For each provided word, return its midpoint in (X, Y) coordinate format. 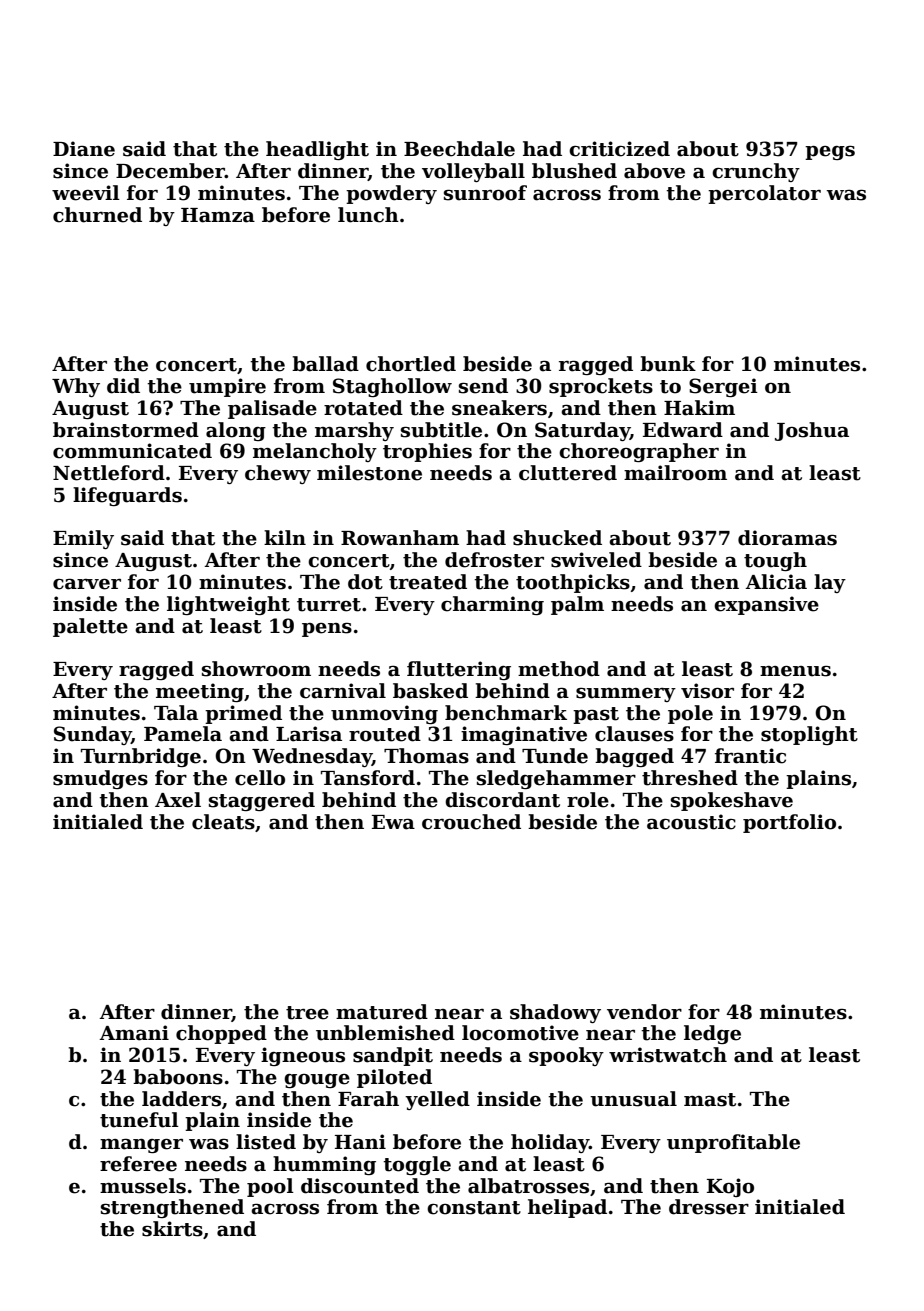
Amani (134, 1033)
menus (795, 671)
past (596, 715)
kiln (285, 537)
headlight (317, 150)
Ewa (393, 822)
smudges (100, 779)
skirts (172, 1229)
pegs (830, 153)
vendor (644, 1012)
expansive (766, 605)
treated (428, 582)
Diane (84, 149)
